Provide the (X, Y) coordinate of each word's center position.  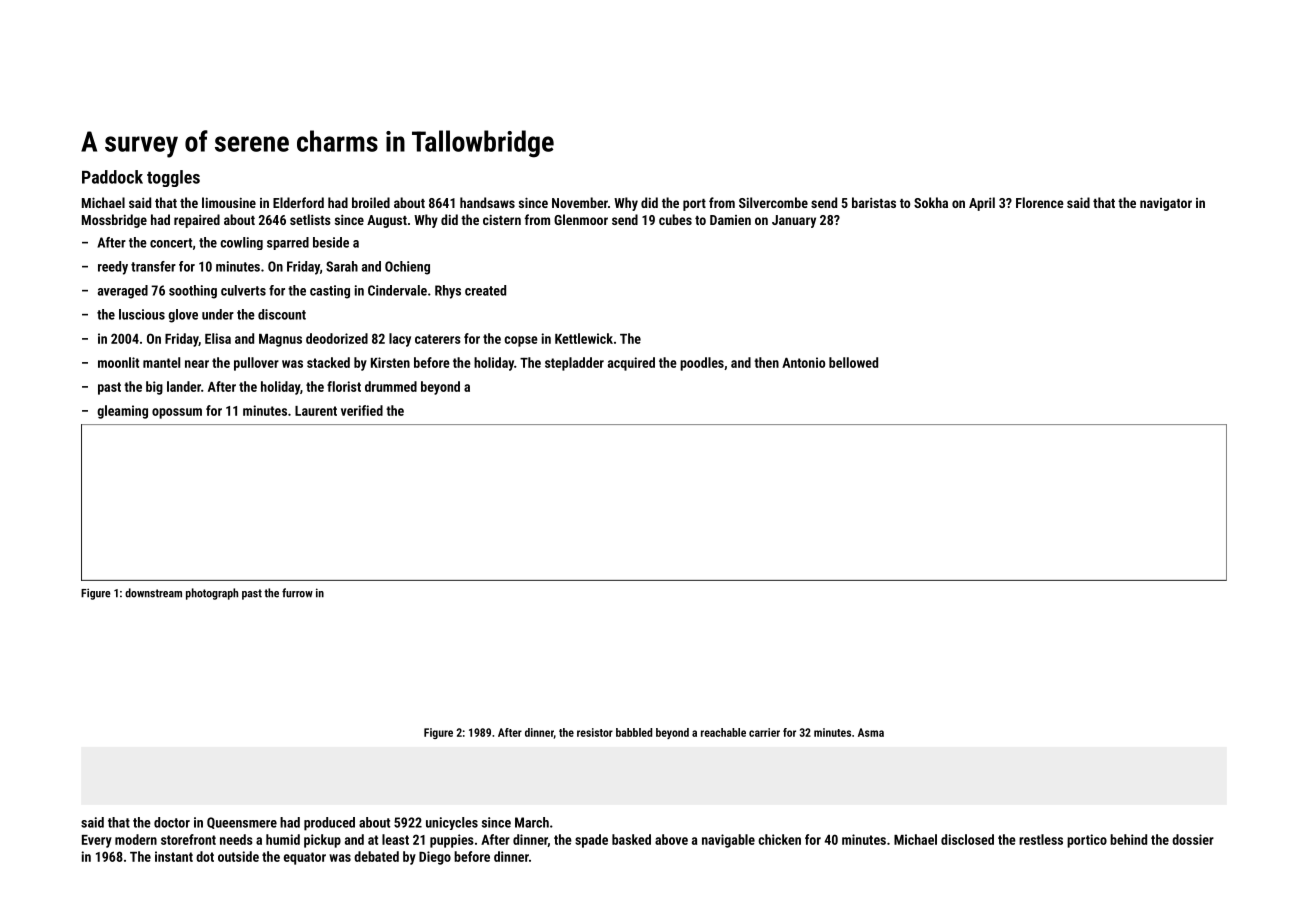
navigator (1166, 204)
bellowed (853, 362)
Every (97, 841)
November (580, 202)
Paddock (112, 177)
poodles (702, 364)
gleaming (122, 412)
